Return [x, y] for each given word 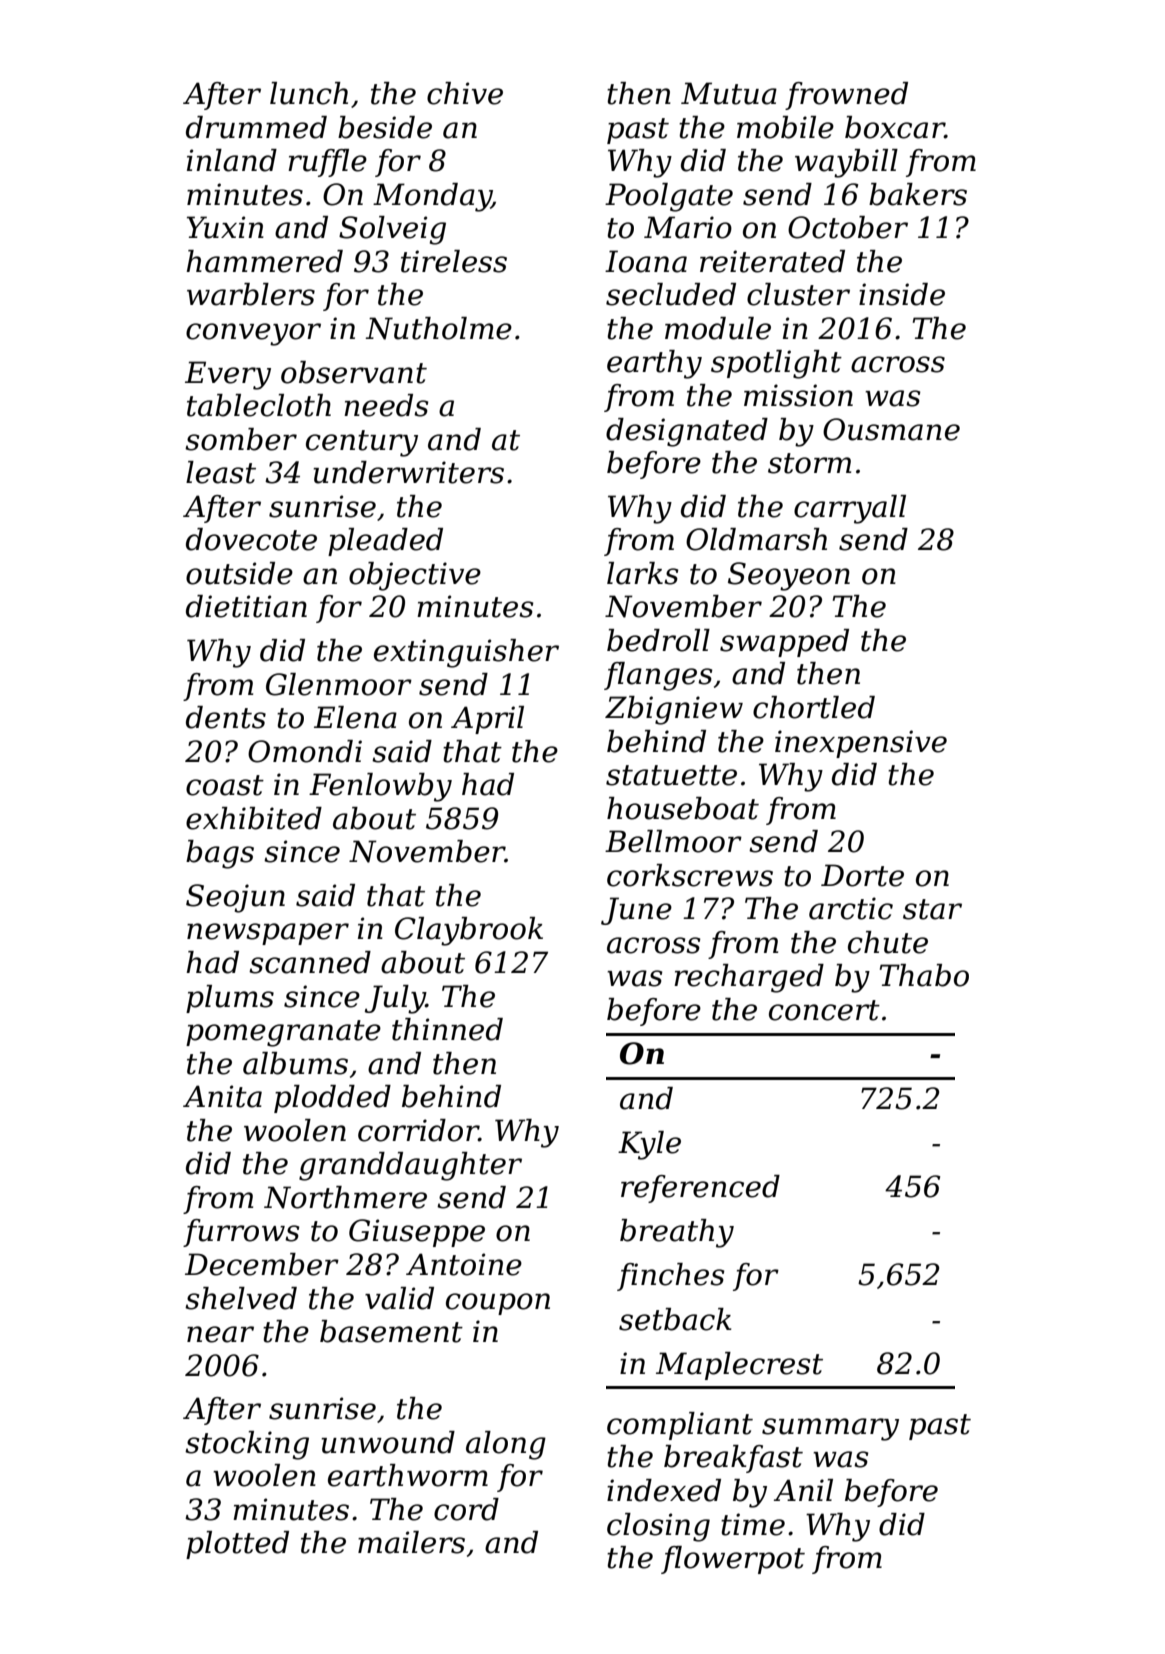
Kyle [649, 1145]
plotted [237, 1545]
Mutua [729, 93]
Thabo [924, 975]
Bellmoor [673, 841]
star [932, 909]
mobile [785, 127]
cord [466, 1509]
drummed [256, 127]
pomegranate [283, 1033]
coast [225, 785]
